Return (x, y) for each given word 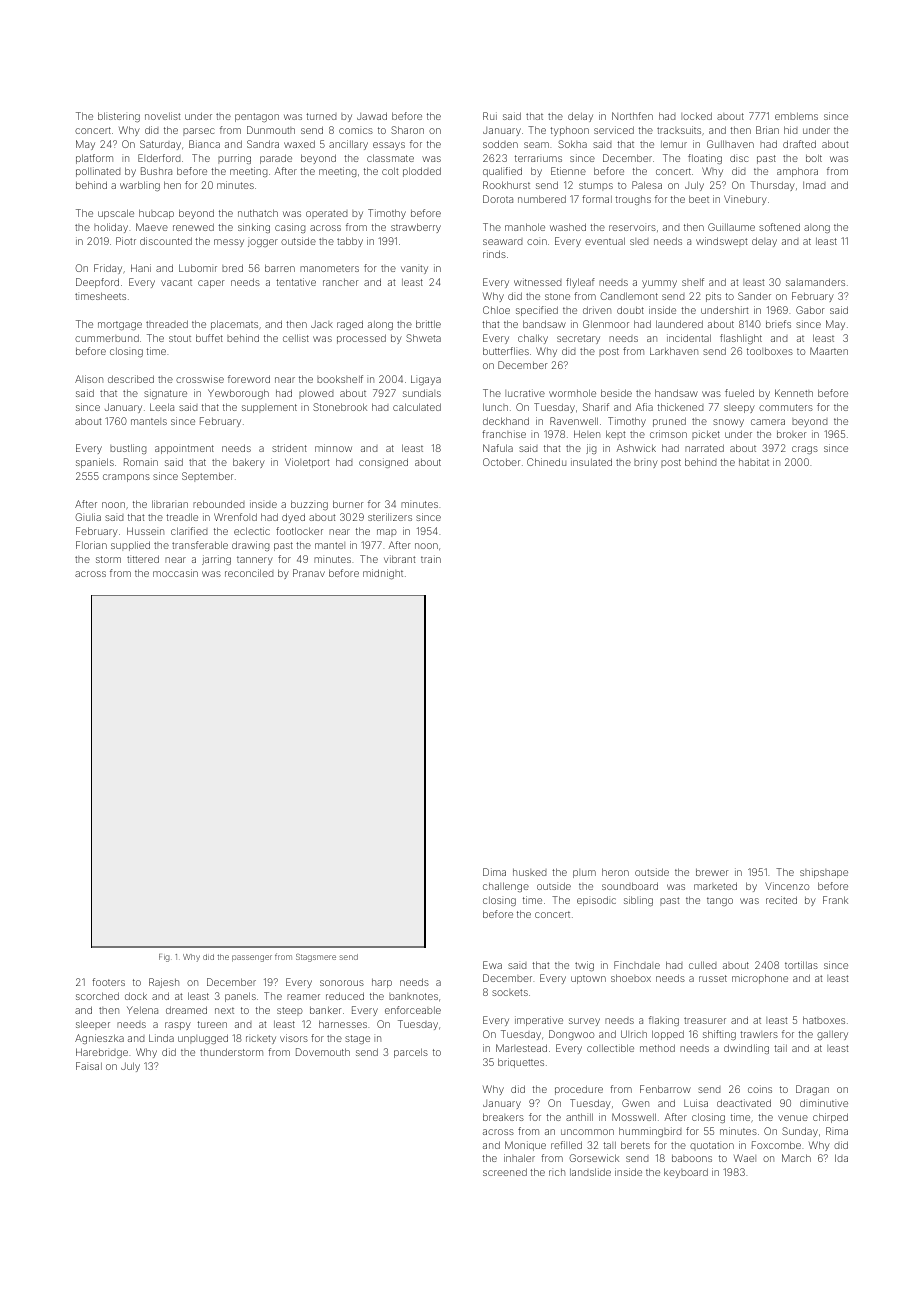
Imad (814, 185)
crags (805, 450)
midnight (383, 574)
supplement (269, 408)
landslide (590, 1172)
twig (584, 966)
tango (720, 901)
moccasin (175, 573)
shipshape (824, 873)
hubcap (156, 214)
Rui (490, 116)
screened (505, 1172)
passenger (252, 958)
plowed (316, 394)
